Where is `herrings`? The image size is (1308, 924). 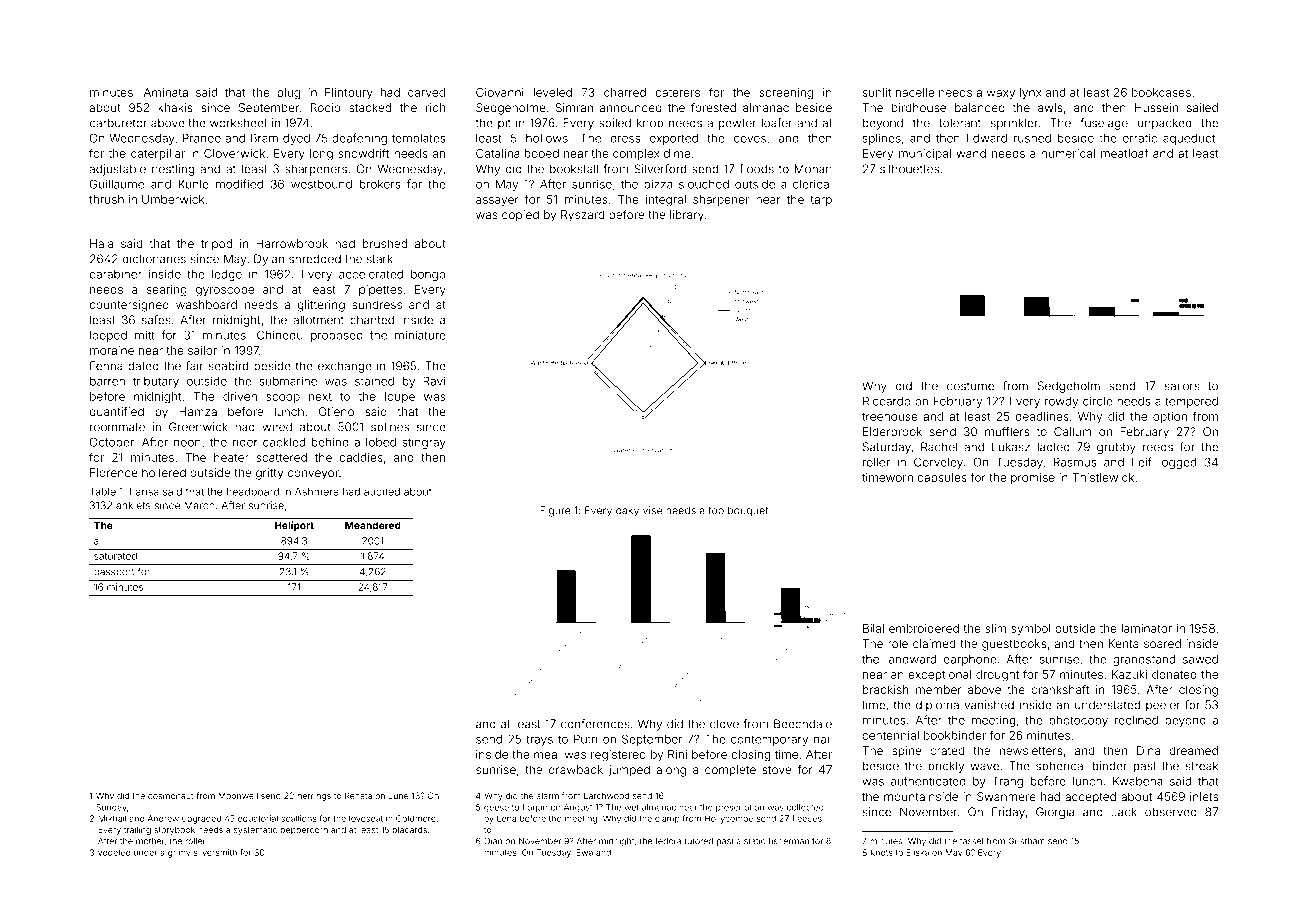
herrings is located at coordinates (314, 797).
